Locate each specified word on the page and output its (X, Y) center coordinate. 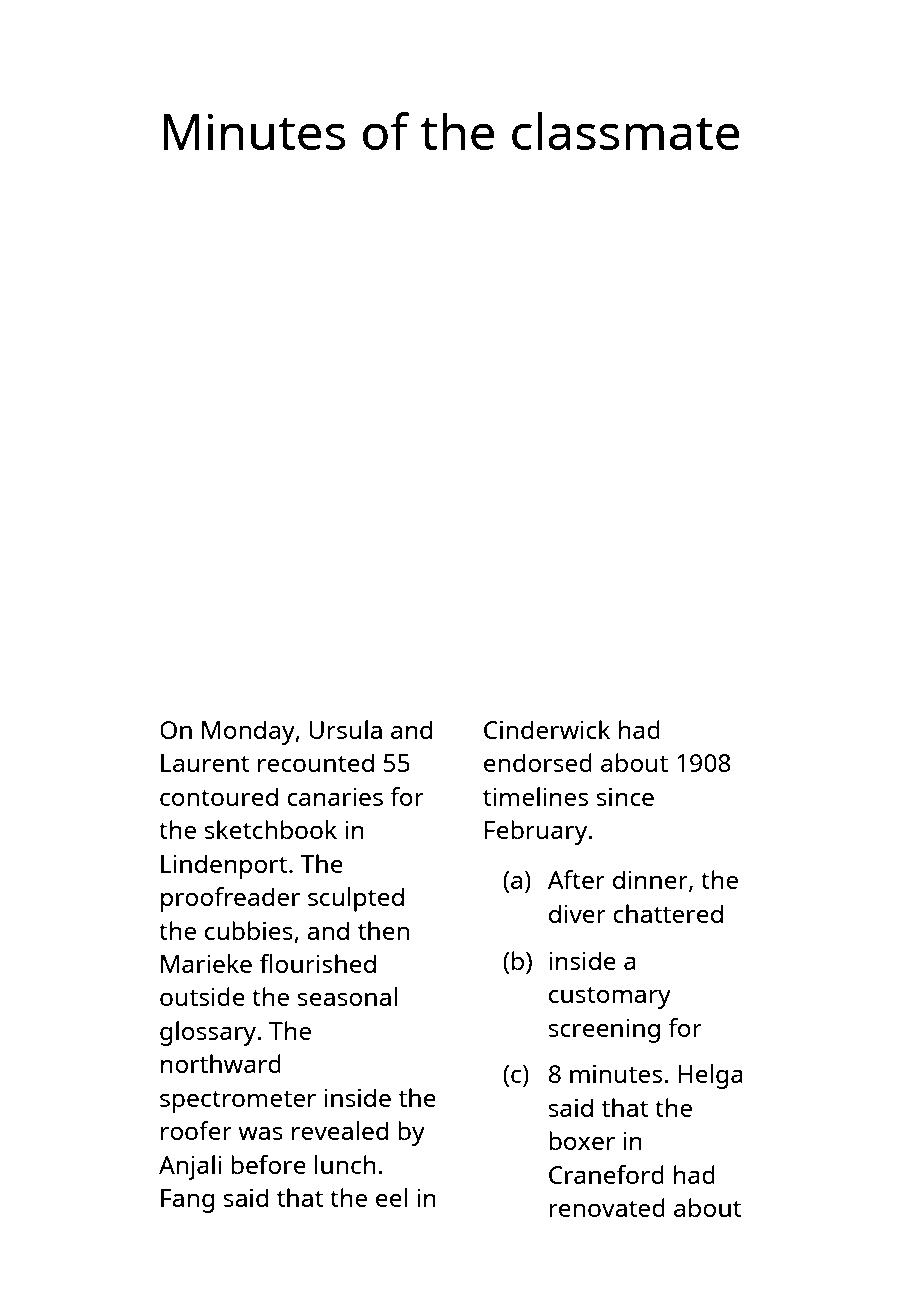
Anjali (190, 1167)
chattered (668, 913)
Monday (248, 732)
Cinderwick (547, 729)
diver (577, 913)
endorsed (538, 762)
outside (202, 996)
